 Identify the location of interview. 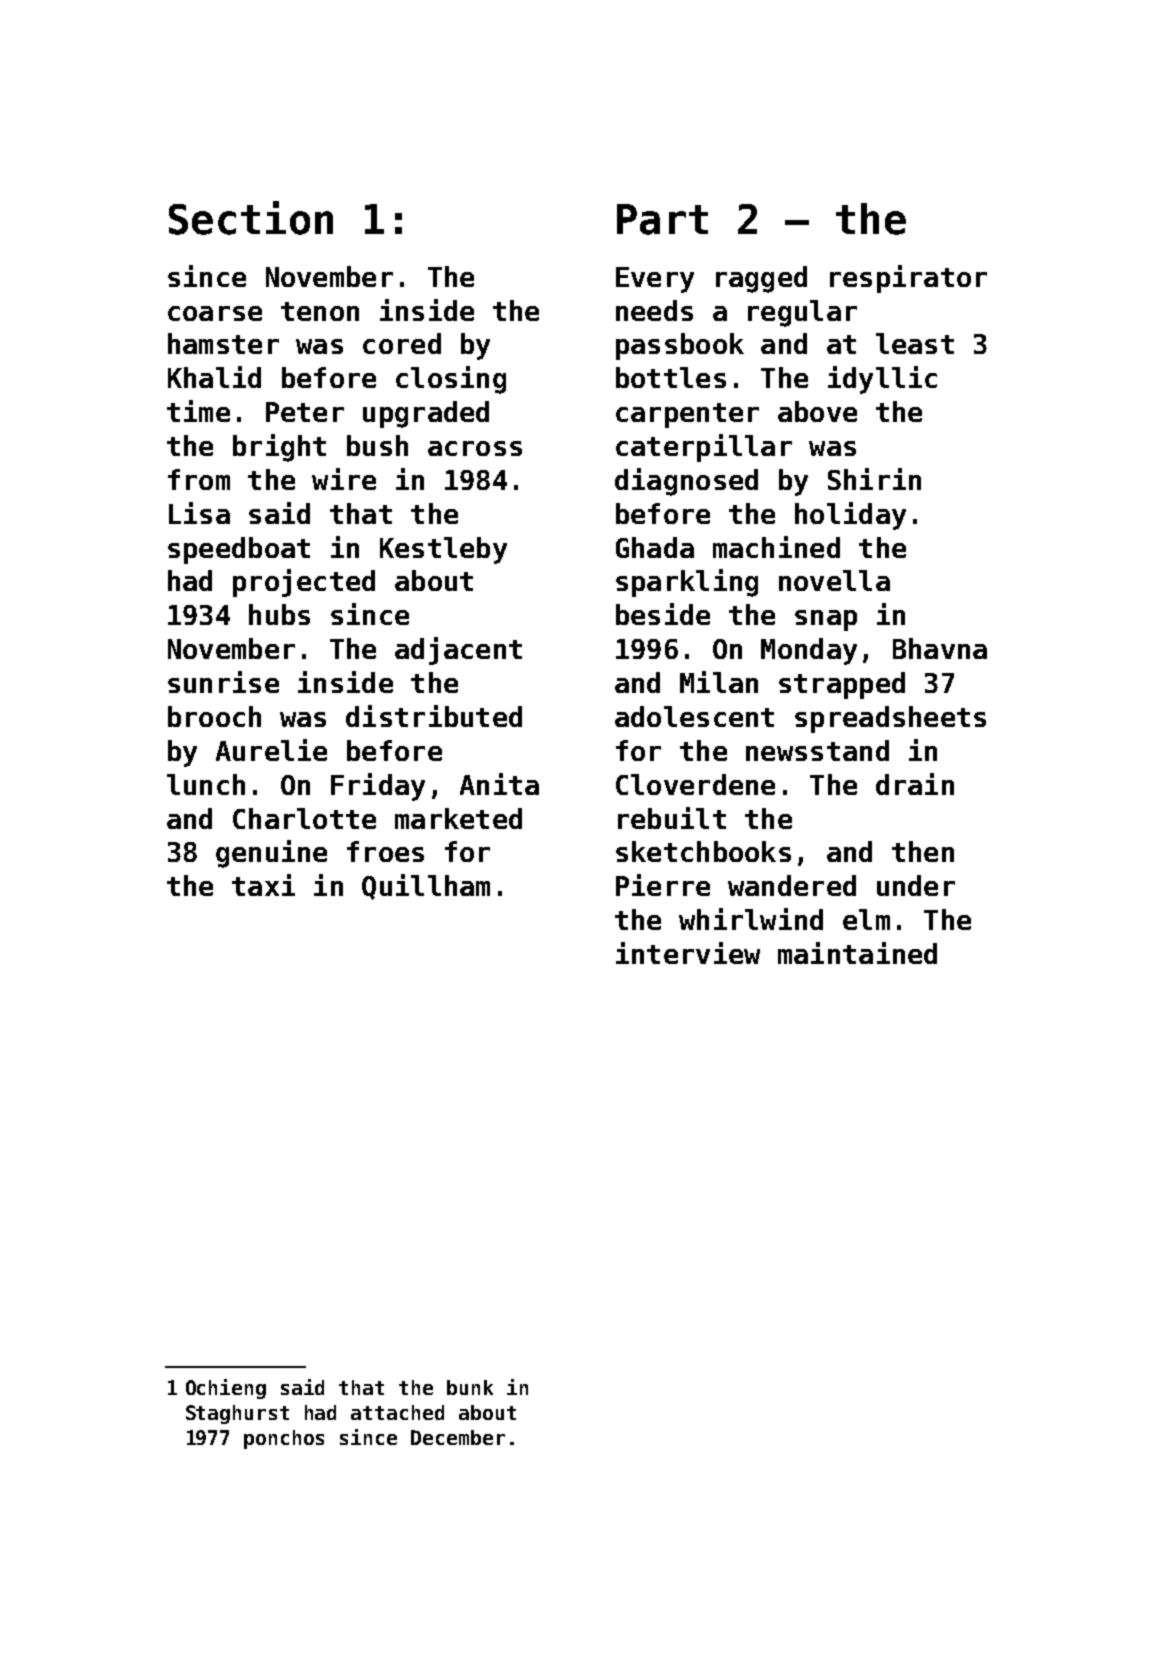
(688, 953).
